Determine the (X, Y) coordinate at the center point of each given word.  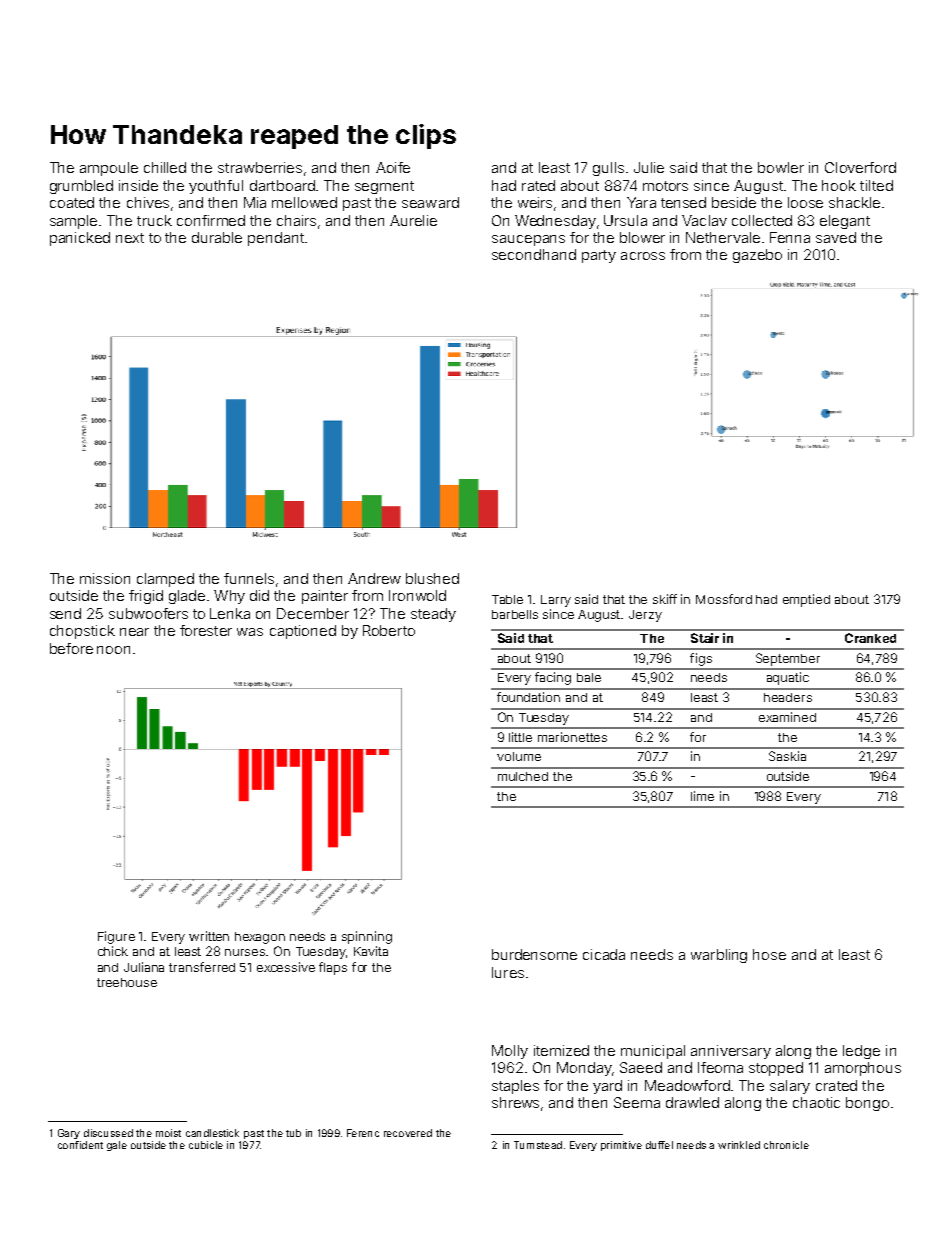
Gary (69, 1134)
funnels (249, 578)
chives (148, 202)
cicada (604, 954)
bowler (781, 167)
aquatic (788, 678)
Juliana (144, 967)
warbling (719, 956)
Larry (556, 601)
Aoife (393, 167)
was (250, 632)
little (520, 737)
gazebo (757, 256)
